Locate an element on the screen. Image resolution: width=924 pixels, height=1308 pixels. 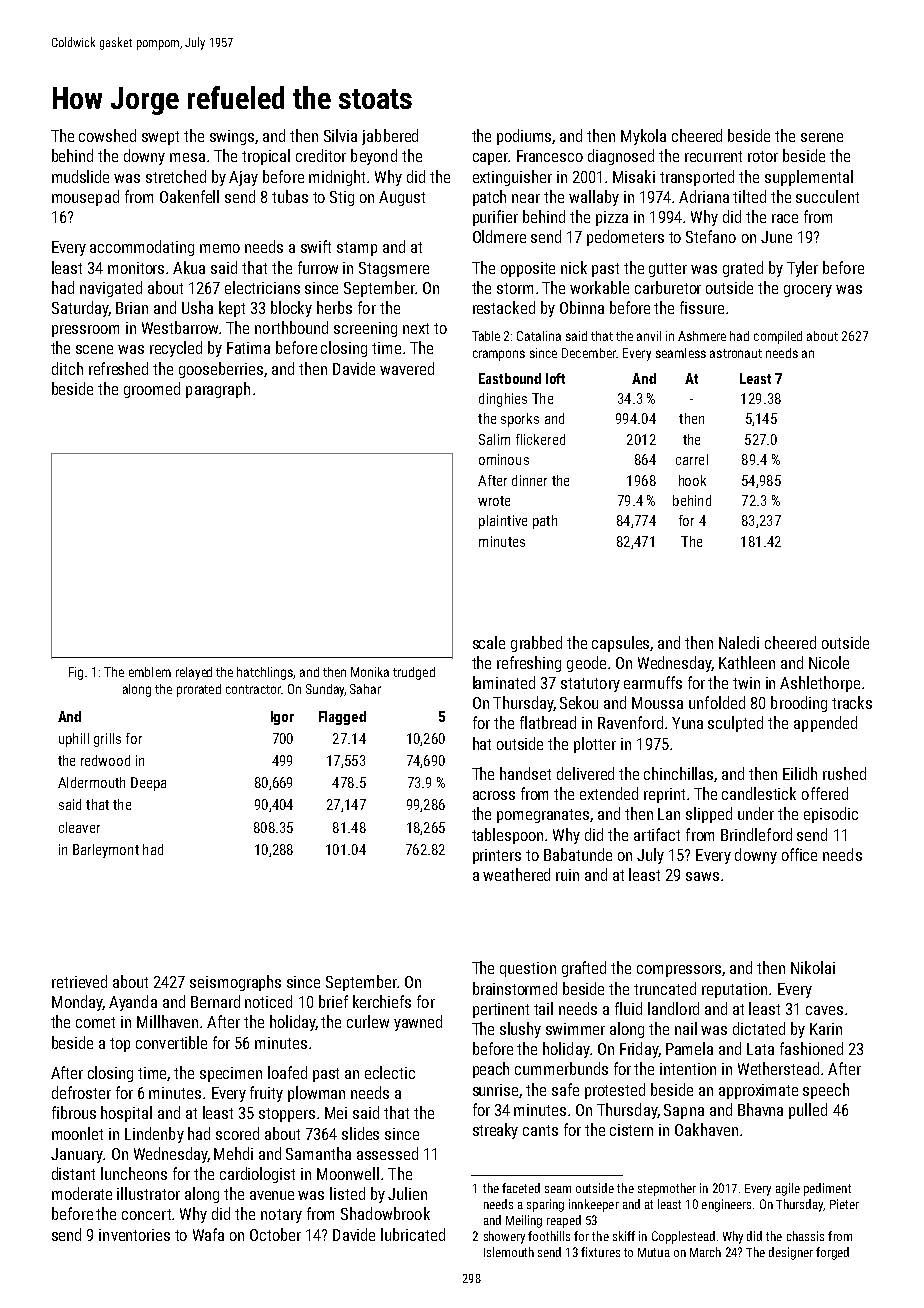
compiled is located at coordinates (778, 337).
